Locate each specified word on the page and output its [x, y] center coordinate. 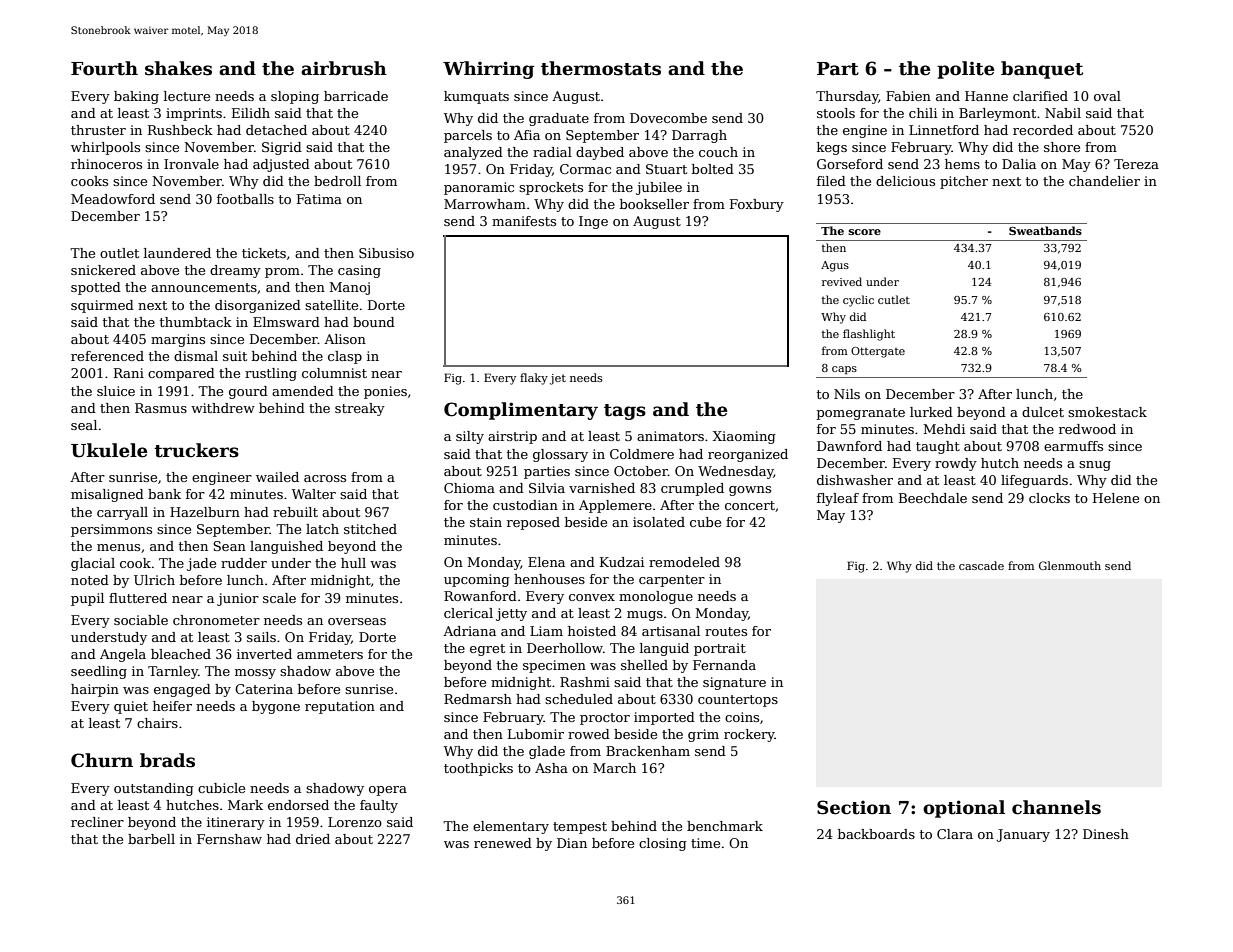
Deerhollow [565, 648]
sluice [116, 391]
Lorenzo [355, 822]
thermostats [601, 68]
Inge [593, 222]
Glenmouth [1070, 565]
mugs [645, 616]
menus [118, 547]
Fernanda [724, 665]
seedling [99, 672]
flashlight [869, 335]
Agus [835, 266]
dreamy [235, 271]
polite [965, 70]
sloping [295, 97]
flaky [534, 379]
